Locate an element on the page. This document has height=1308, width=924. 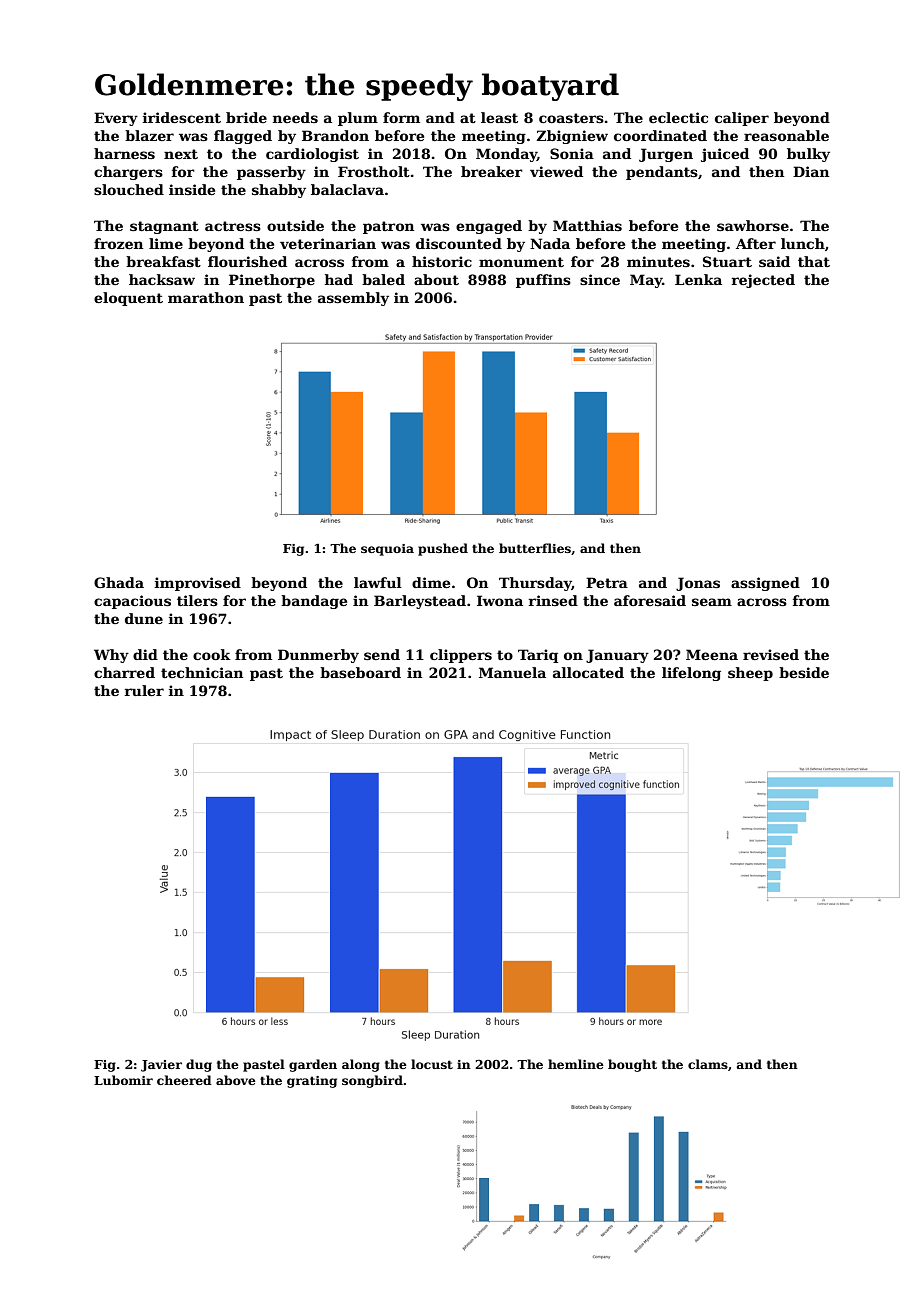
assigned is located at coordinates (765, 584).
